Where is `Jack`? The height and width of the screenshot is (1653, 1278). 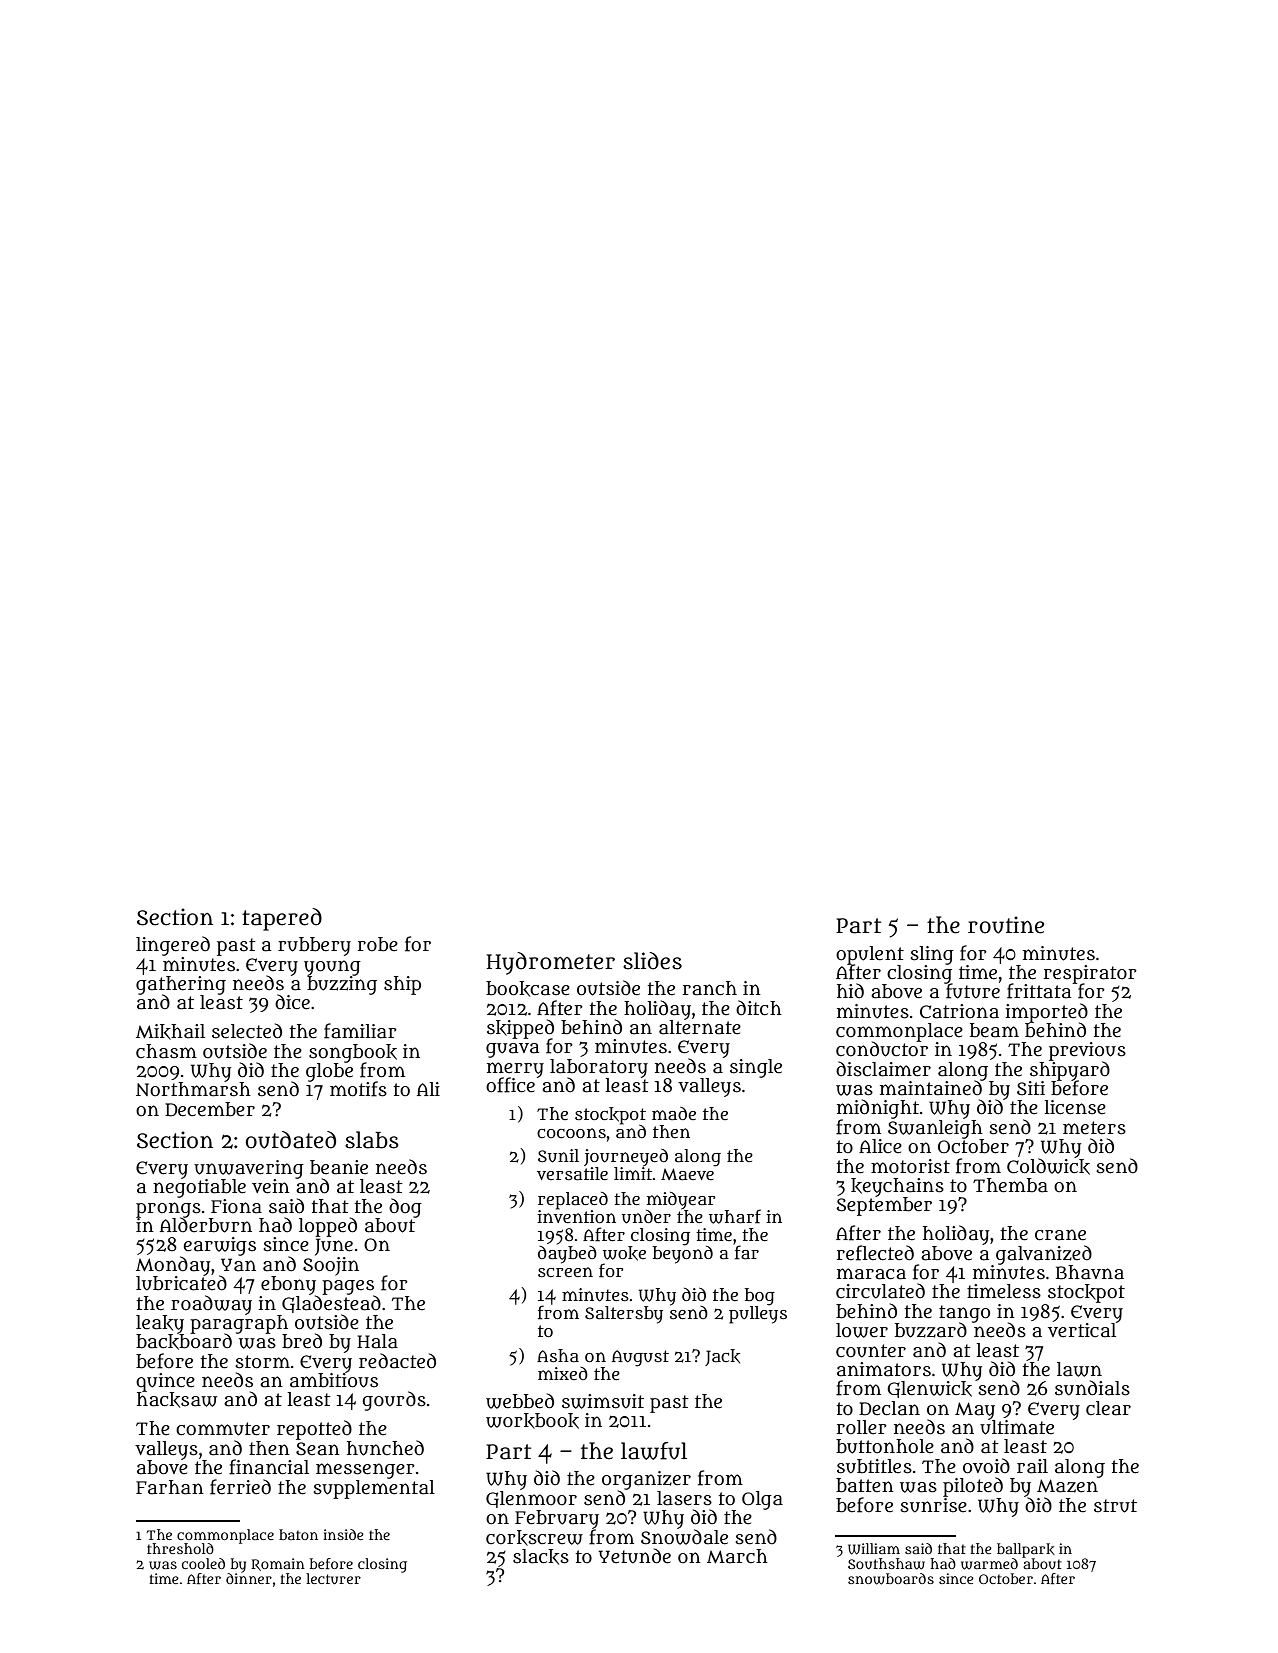
Jack is located at coordinates (722, 1357).
